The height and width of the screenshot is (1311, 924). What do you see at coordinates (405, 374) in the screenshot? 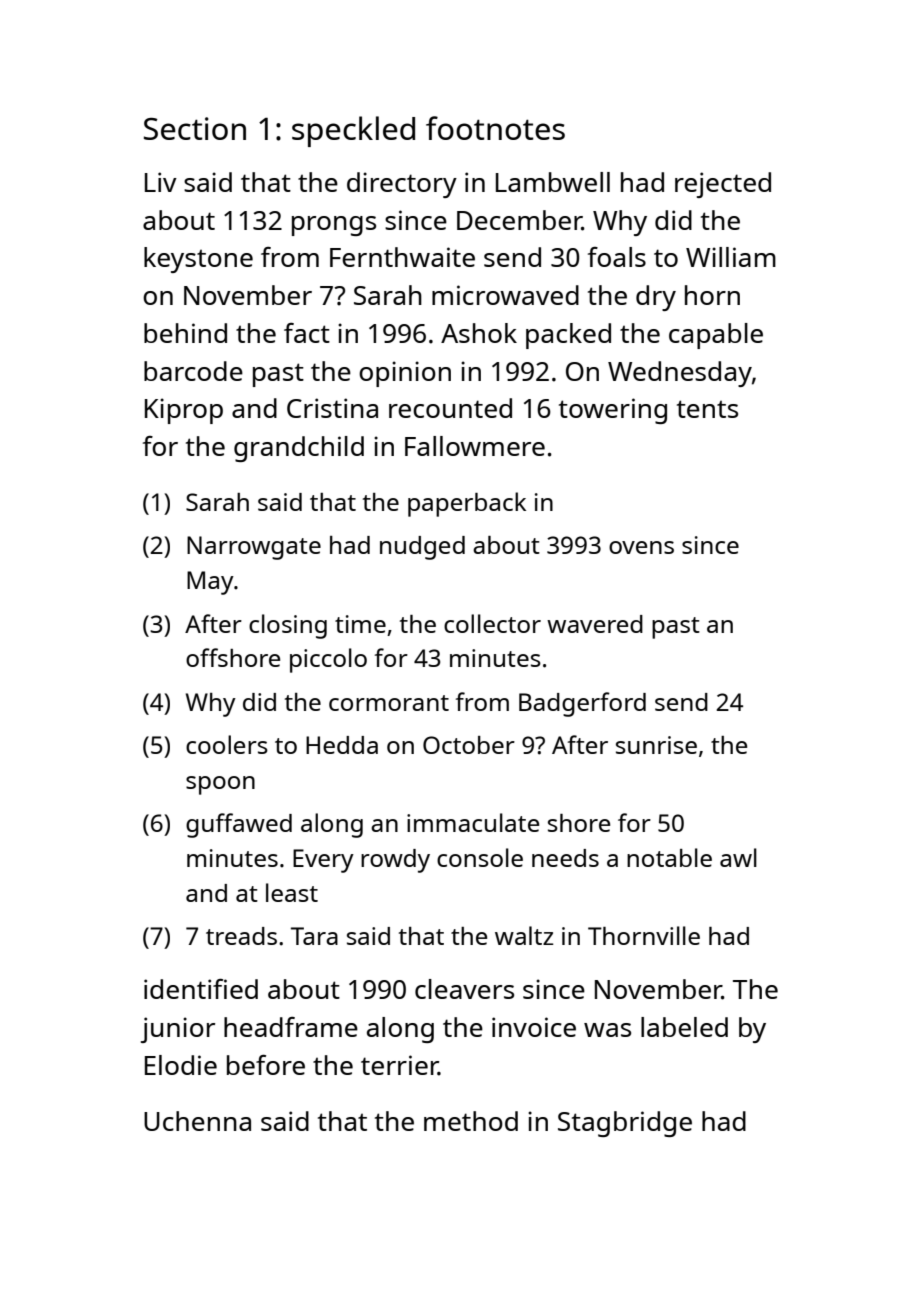
I see `opinion` at bounding box center [405, 374].
